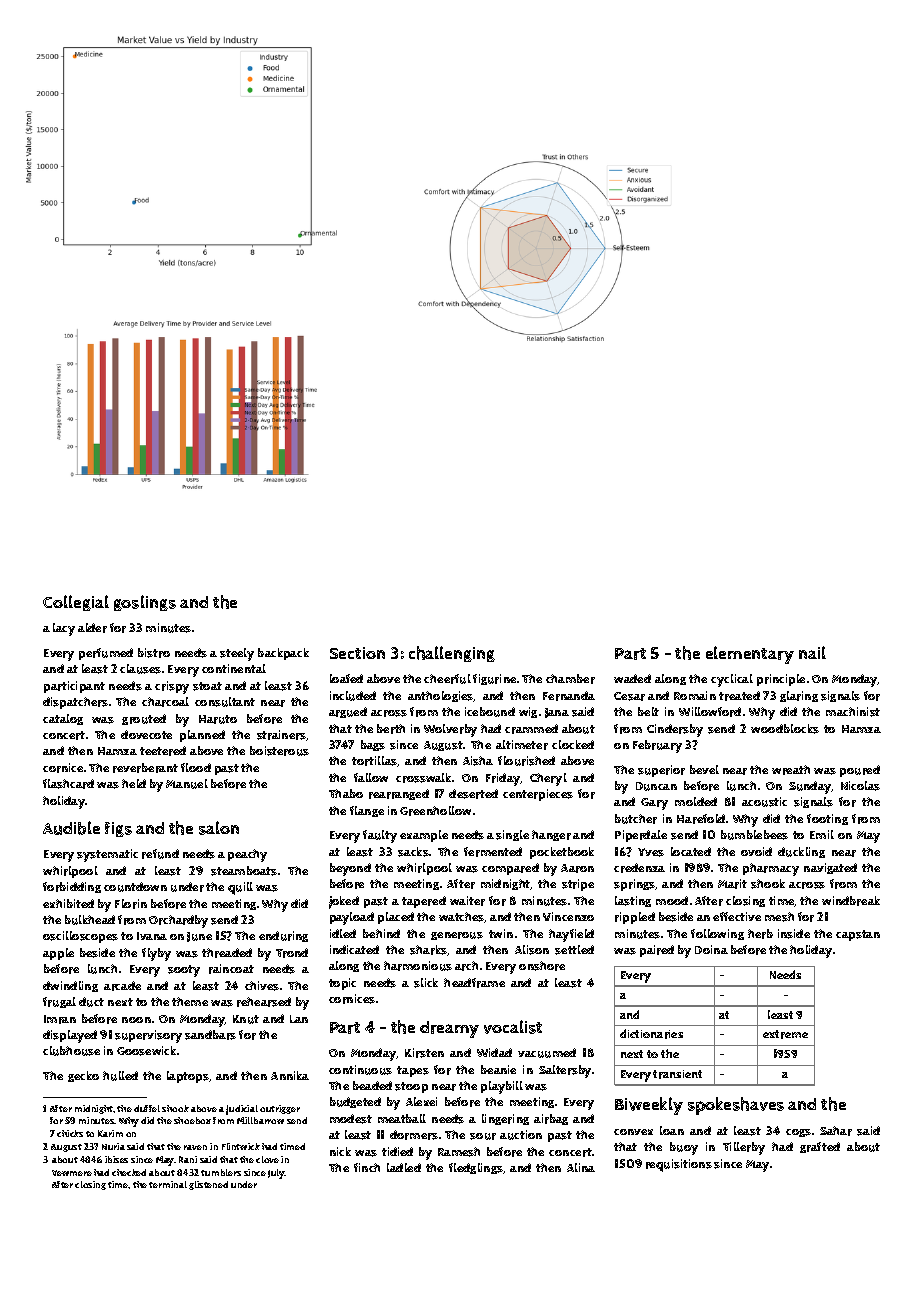 This screenshot has width=924, height=1308. Describe the element at coordinates (684, 1148) in the screenshot. I see `buoy` at that location.
